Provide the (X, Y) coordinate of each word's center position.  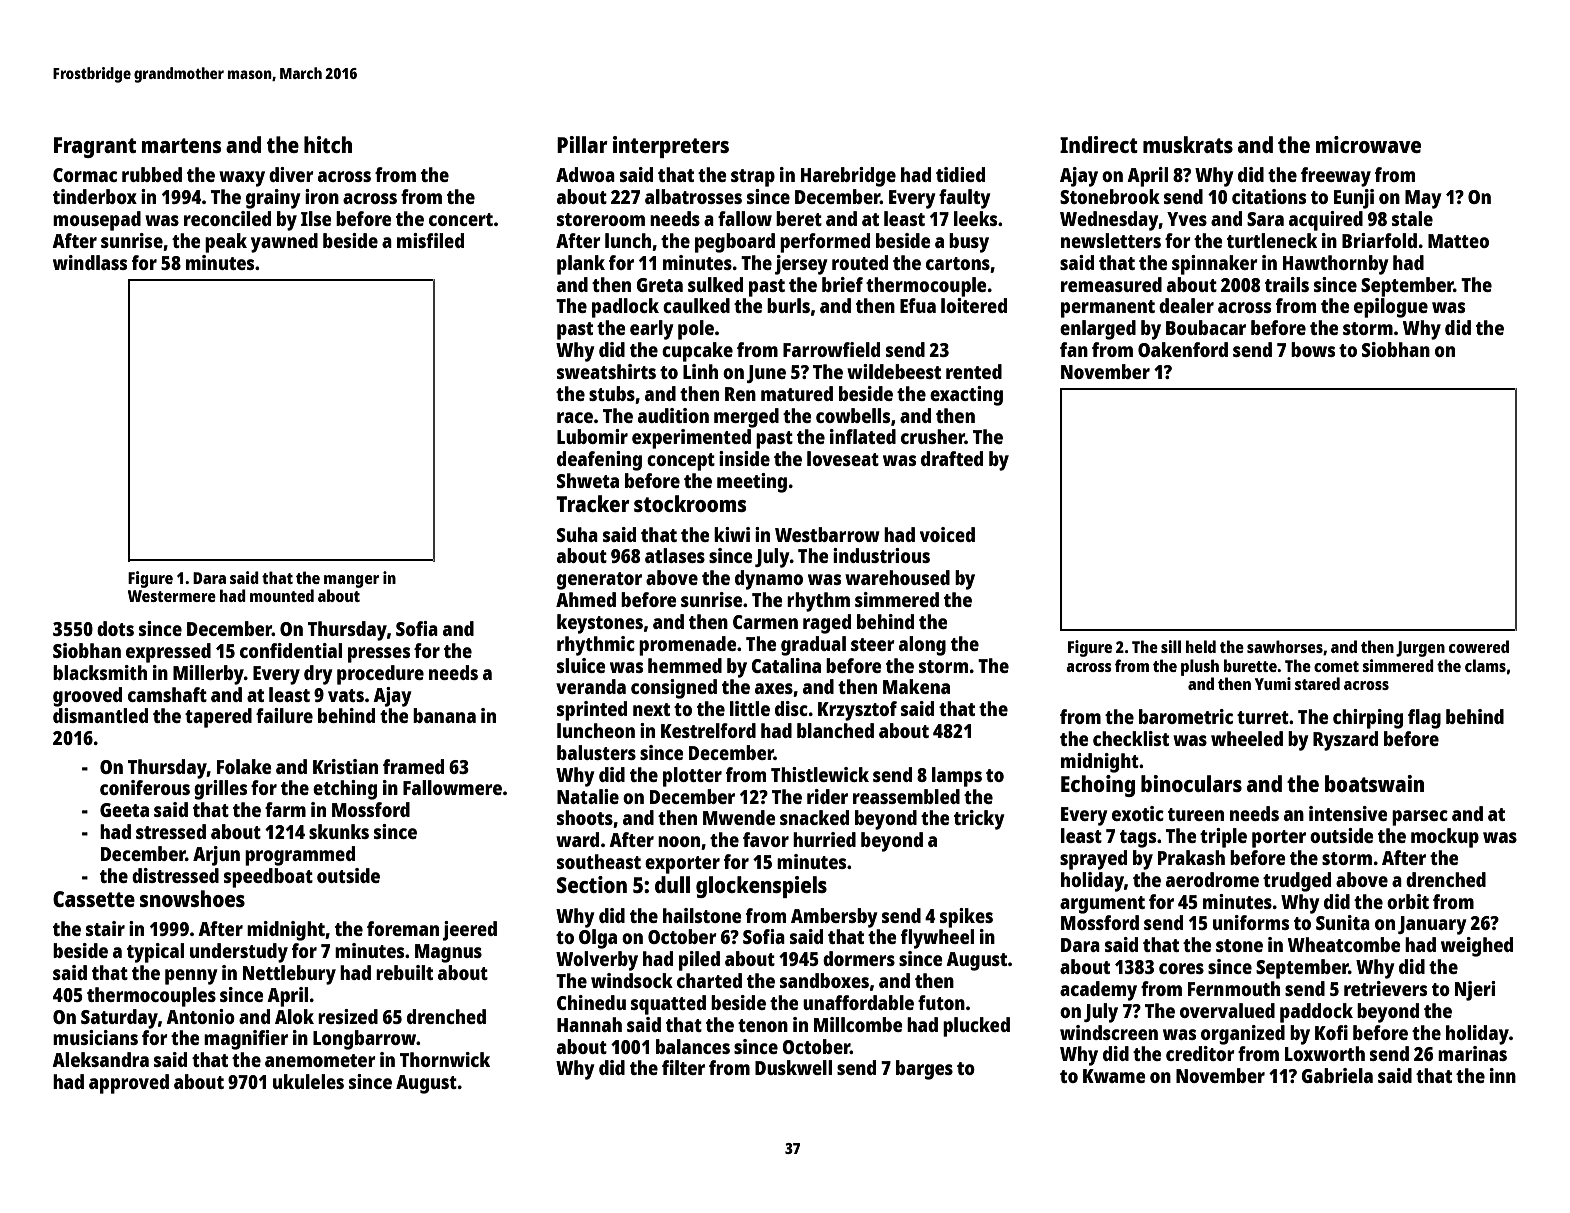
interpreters (671, 147)
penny (191, 977)
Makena (916, 686)
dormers (859, 958)
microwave (1368, 144)
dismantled (100, 715)
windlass (90, 262)
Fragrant (95, 147)
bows (1313, 349)
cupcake (697, 352)
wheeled (1247, 738)
